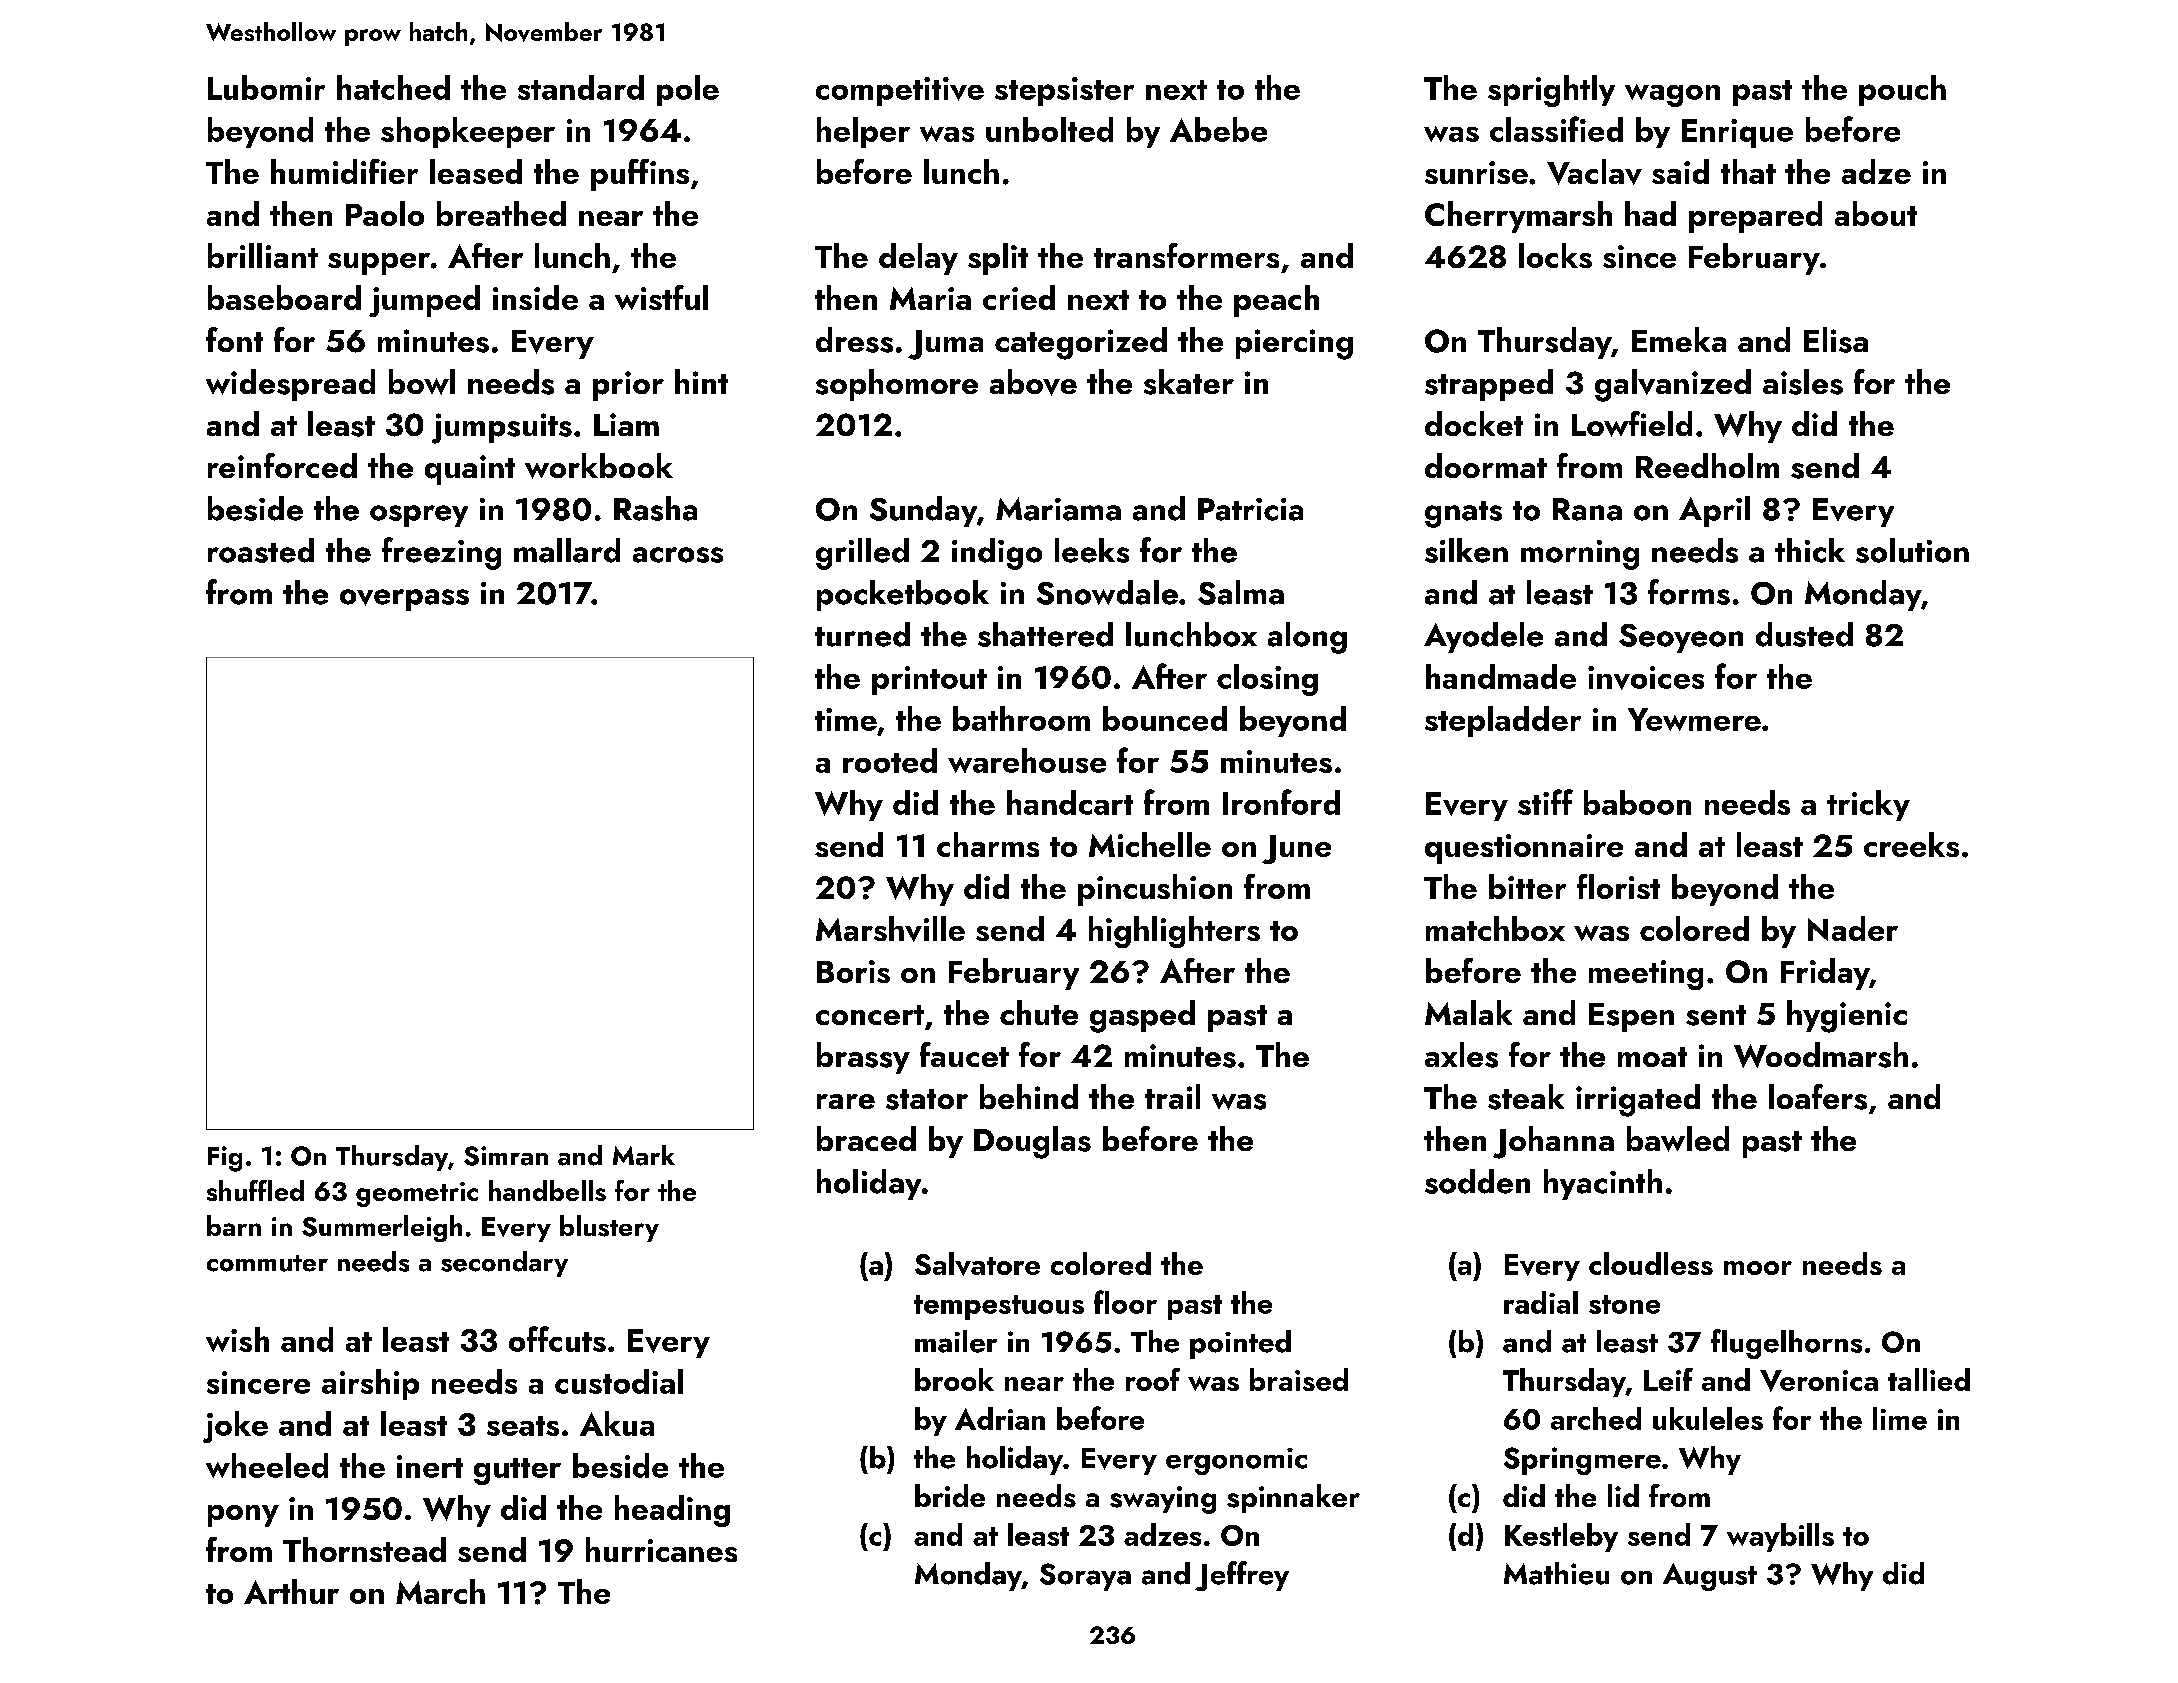  I want to click on mailer, so click(956, 1341).
